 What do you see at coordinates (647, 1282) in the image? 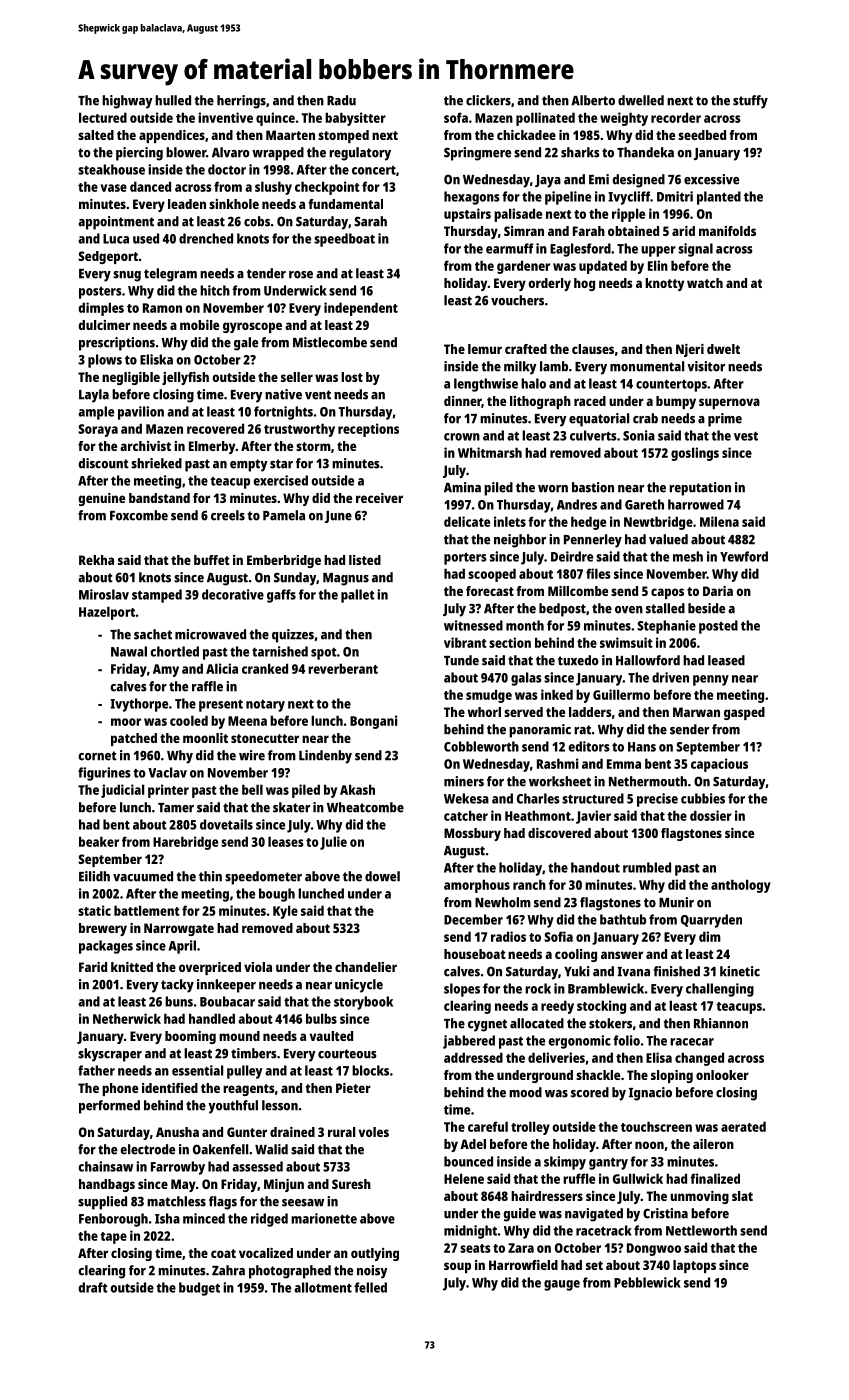
I see `Pebblewick` at bounding box center [647, 1282].
